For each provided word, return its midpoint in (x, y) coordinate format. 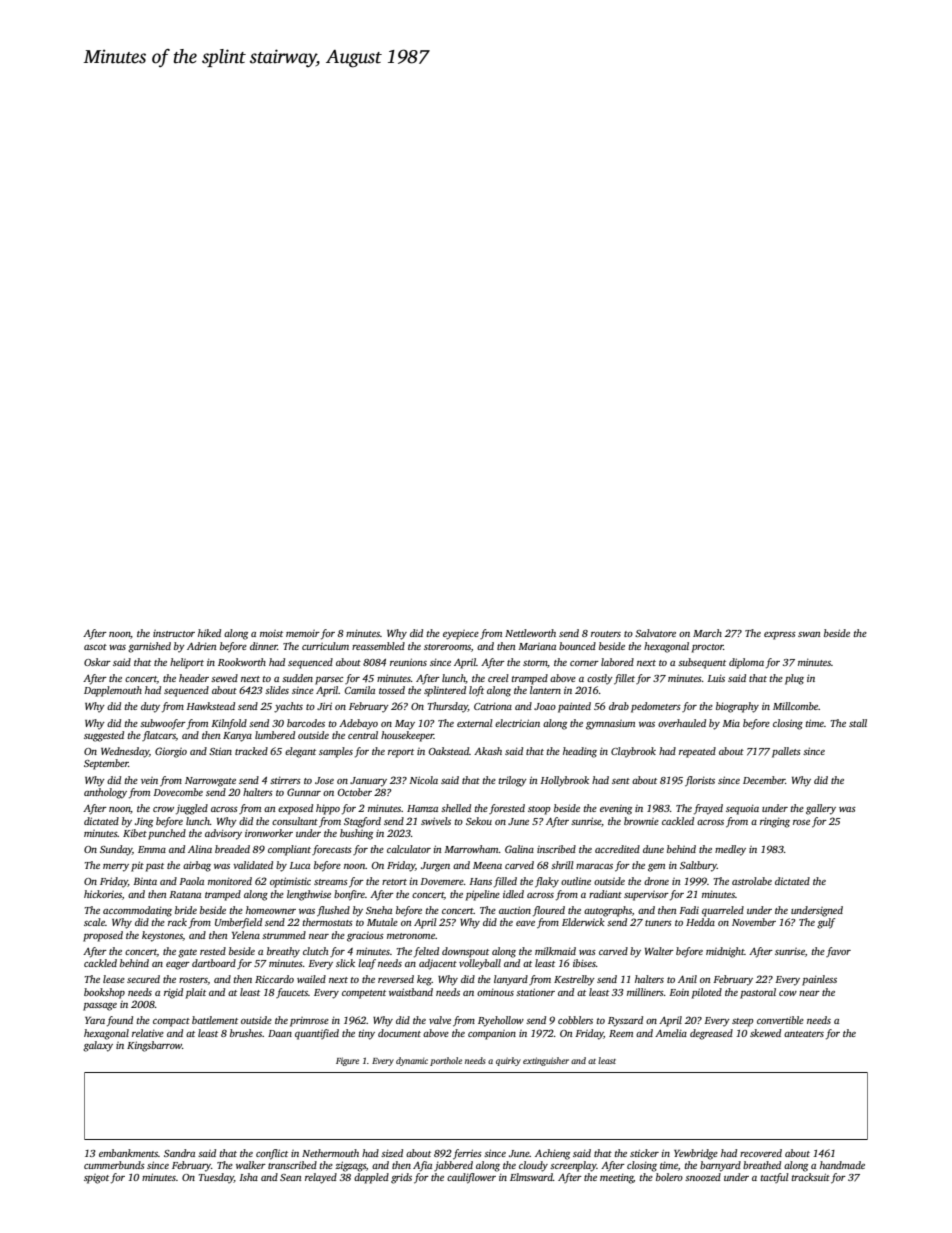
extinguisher (546, 1061)
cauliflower (471, 1178)
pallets (786, 752)
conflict (272, 1154)
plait (196, 993)
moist (271, 633)
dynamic (412, 1061)
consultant (295, 821)
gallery (821, 809)
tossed (392, 690)
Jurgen (435, 867)
